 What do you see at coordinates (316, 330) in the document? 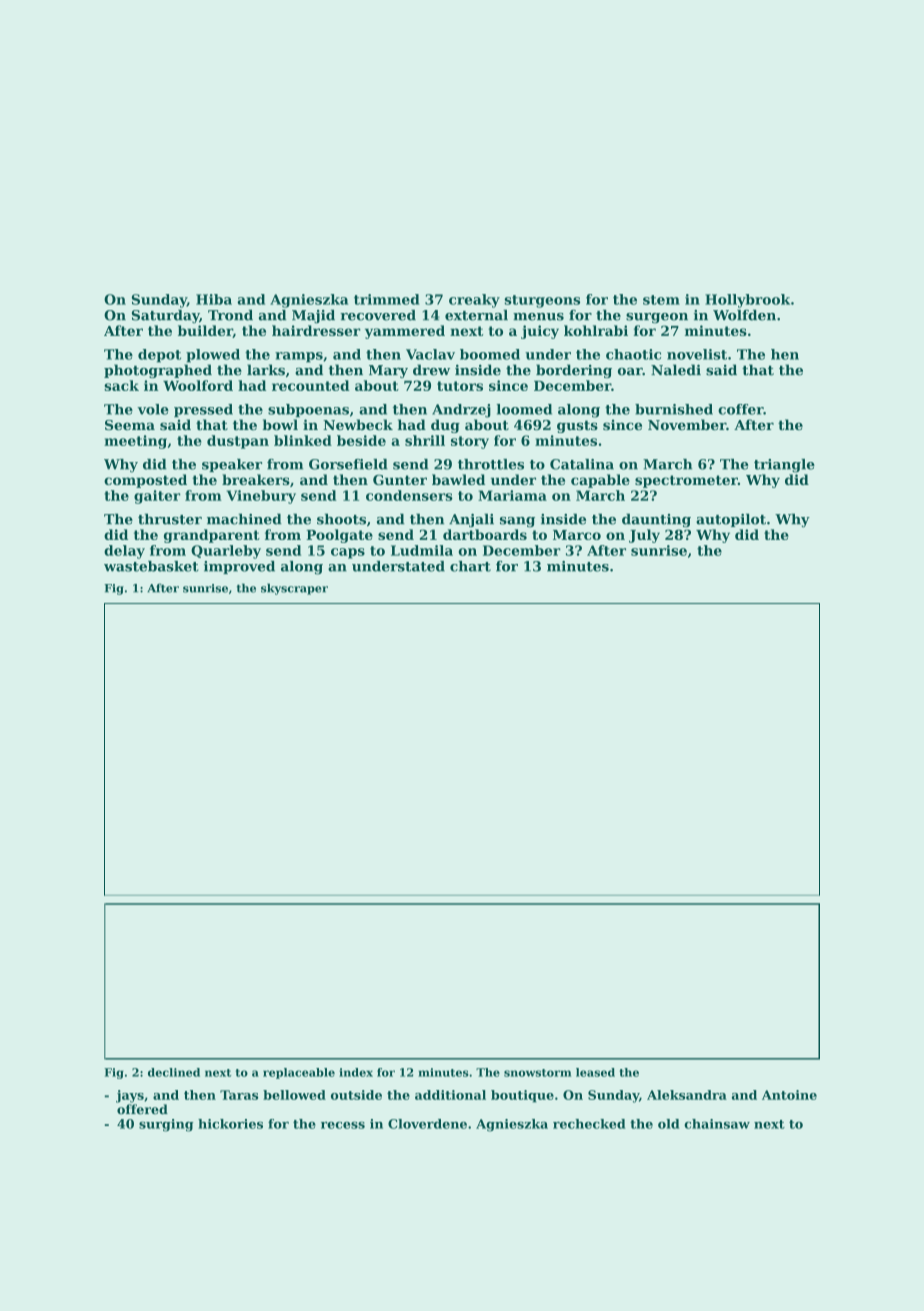
I see `hairdresser` at bounding box center [316, 330].
